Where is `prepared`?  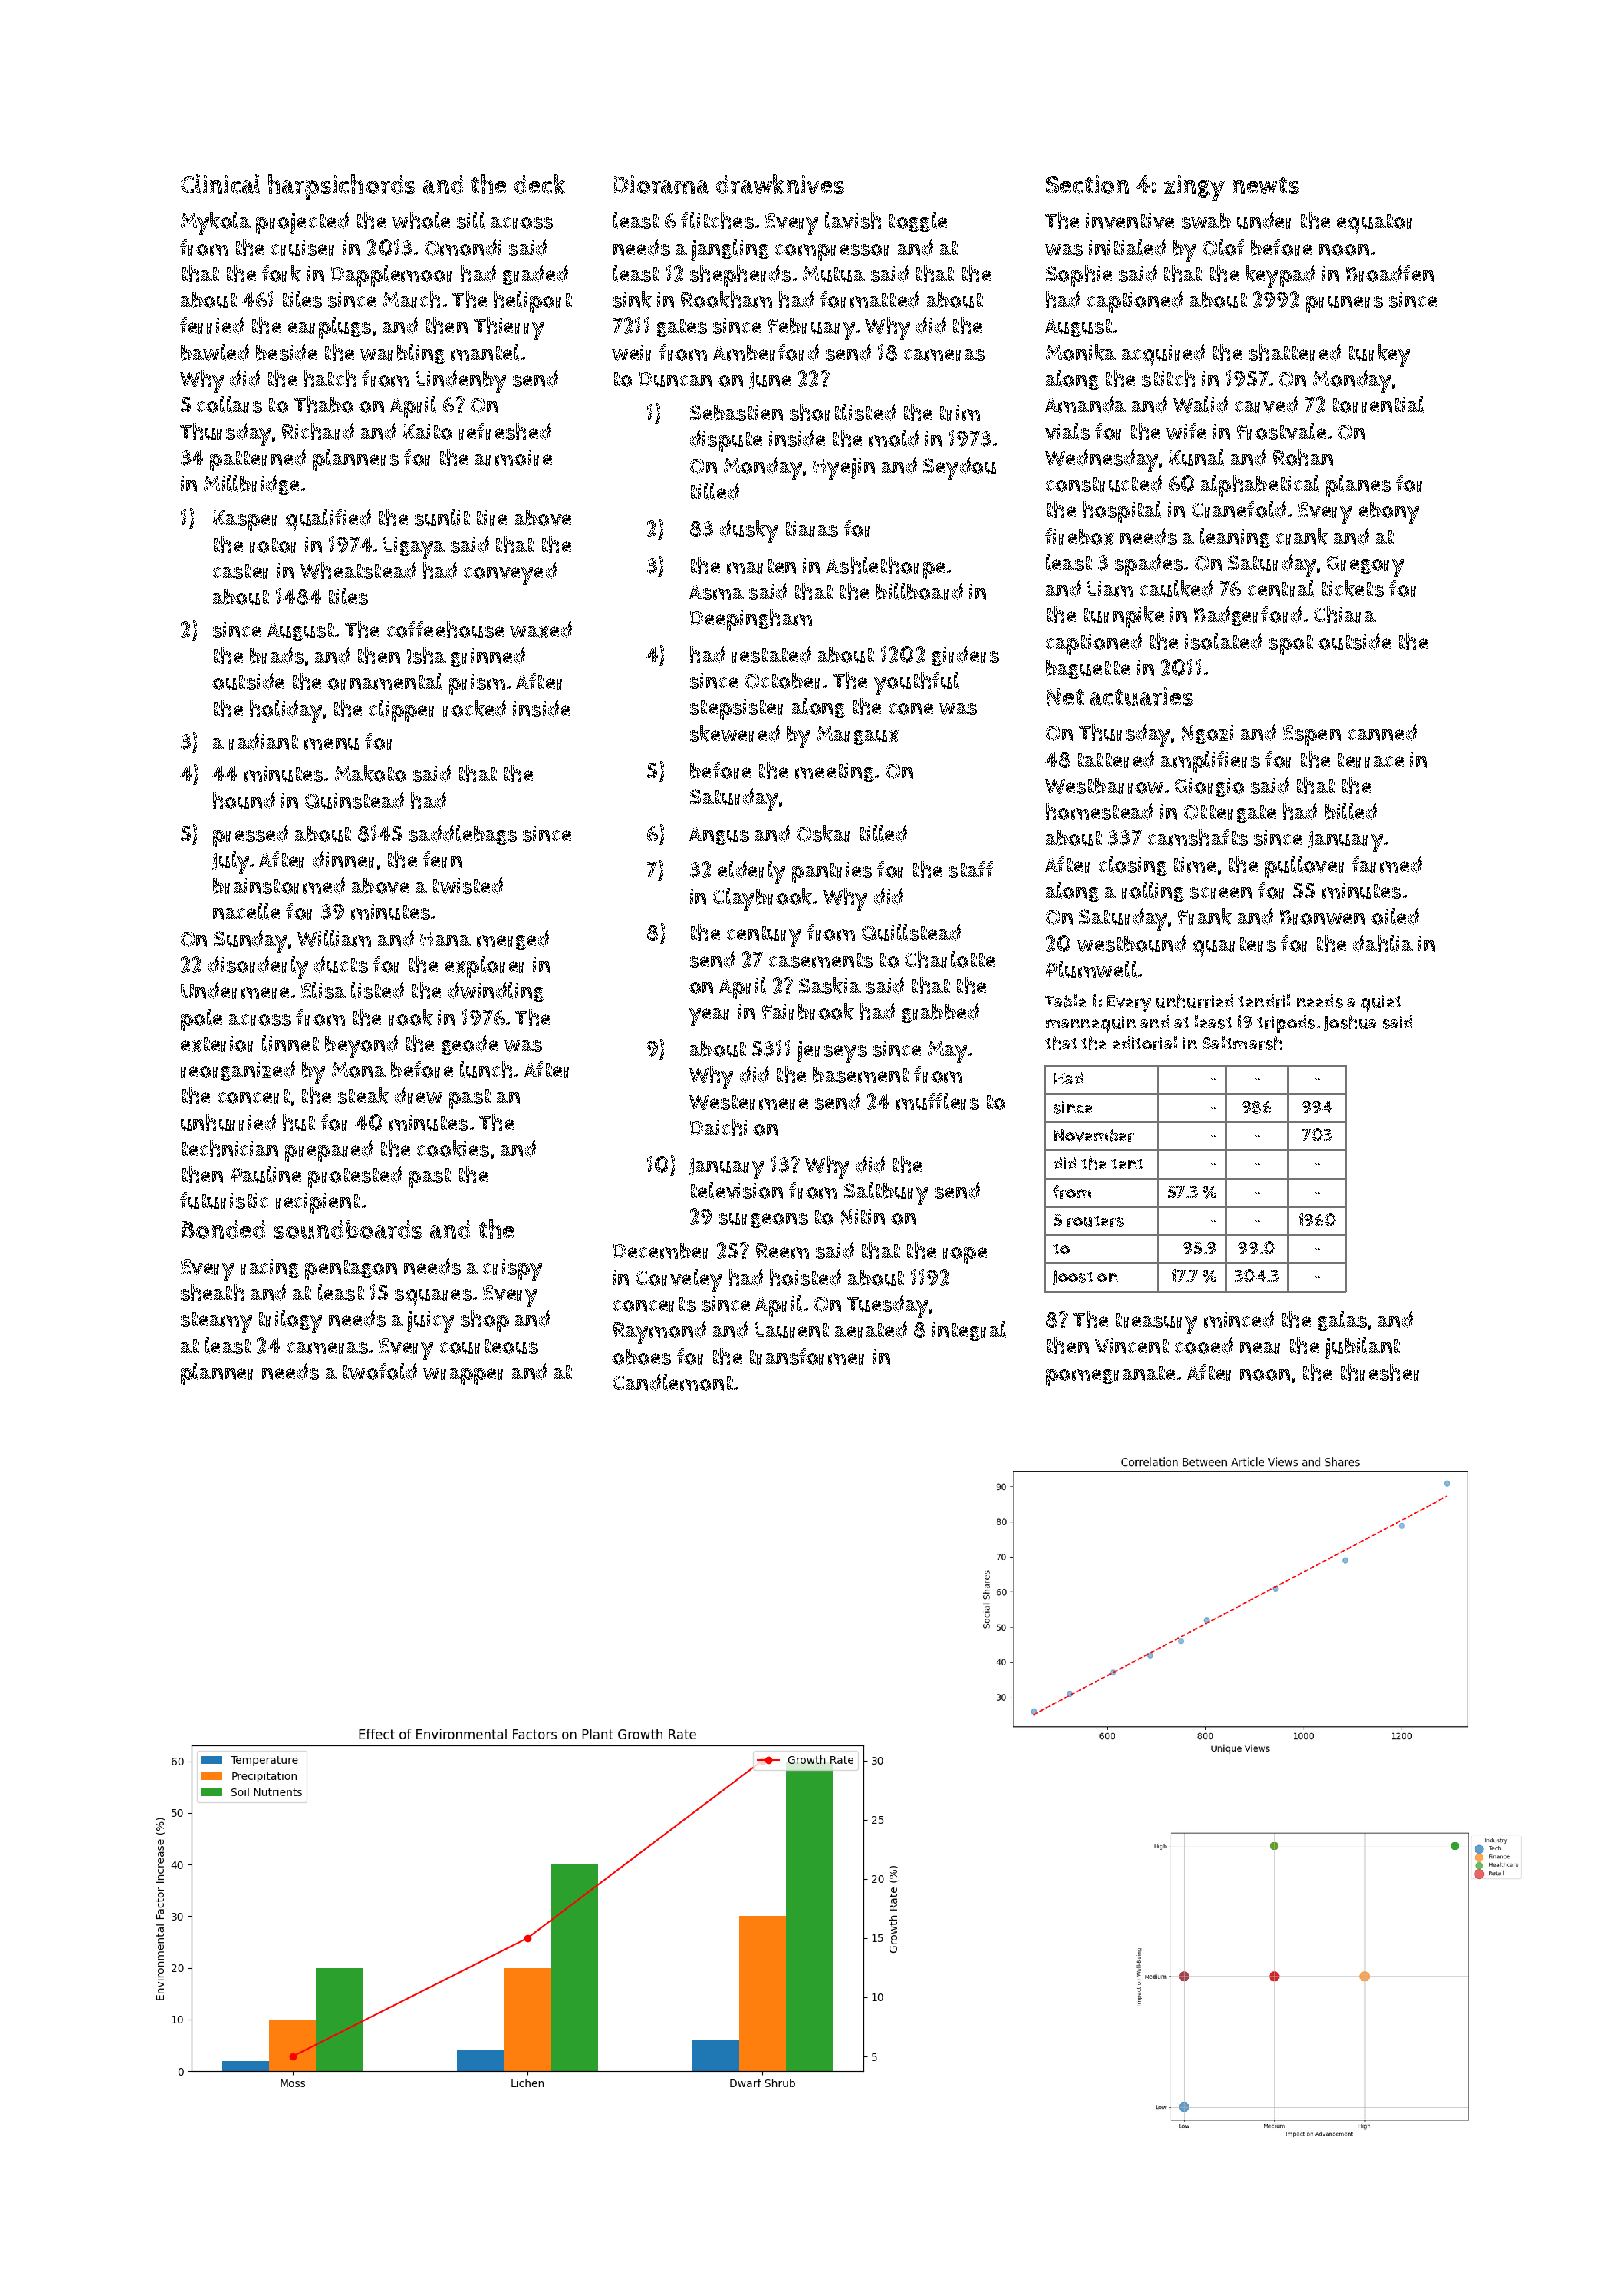 prepared is located at coordinates (329, 1151).
